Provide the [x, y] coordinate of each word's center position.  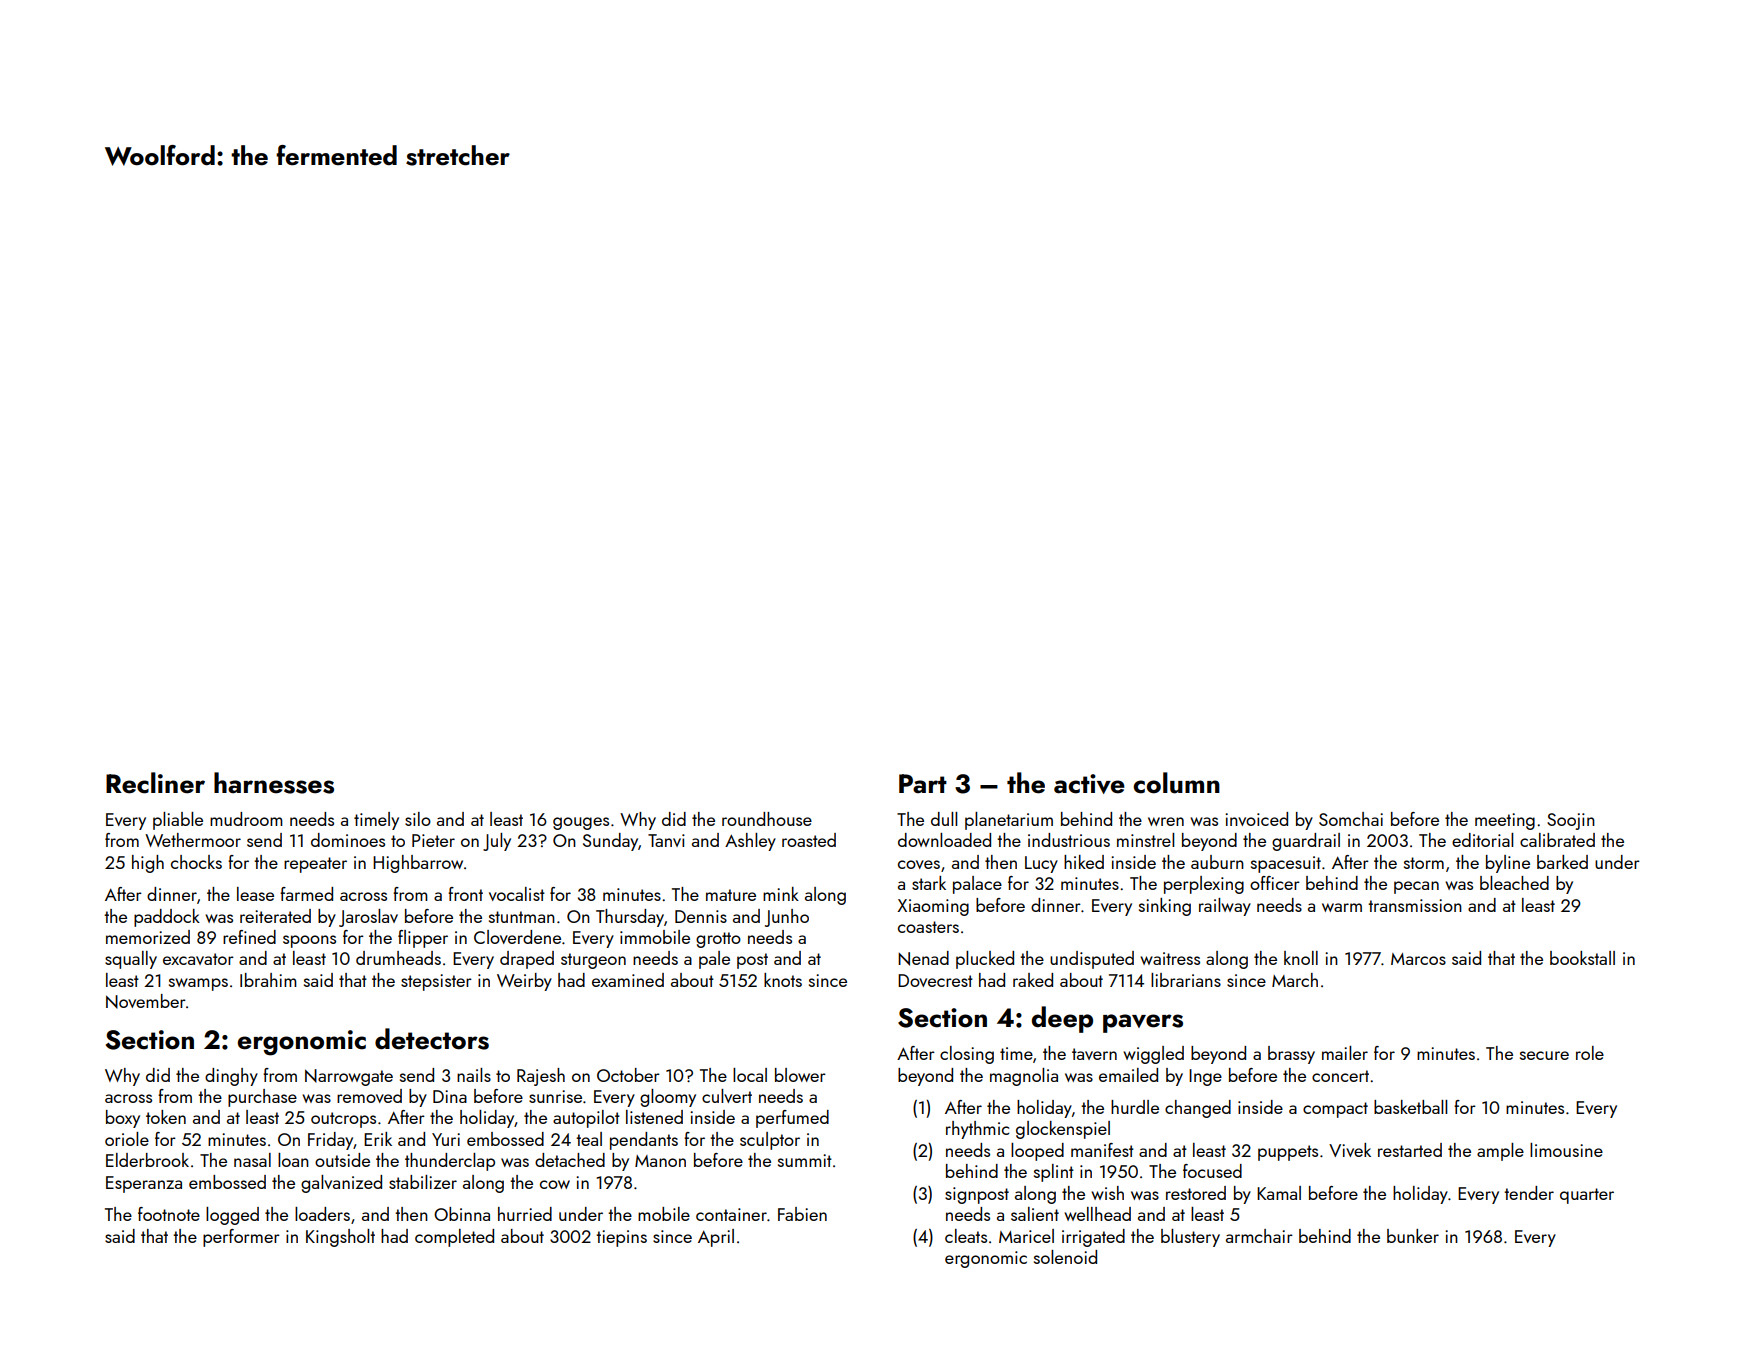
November [146, 1001]
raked [1033, 980]
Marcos [1418, 959]
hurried [525, 1214]
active [1089, 784]
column [1176, 783]
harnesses [274, 783]
